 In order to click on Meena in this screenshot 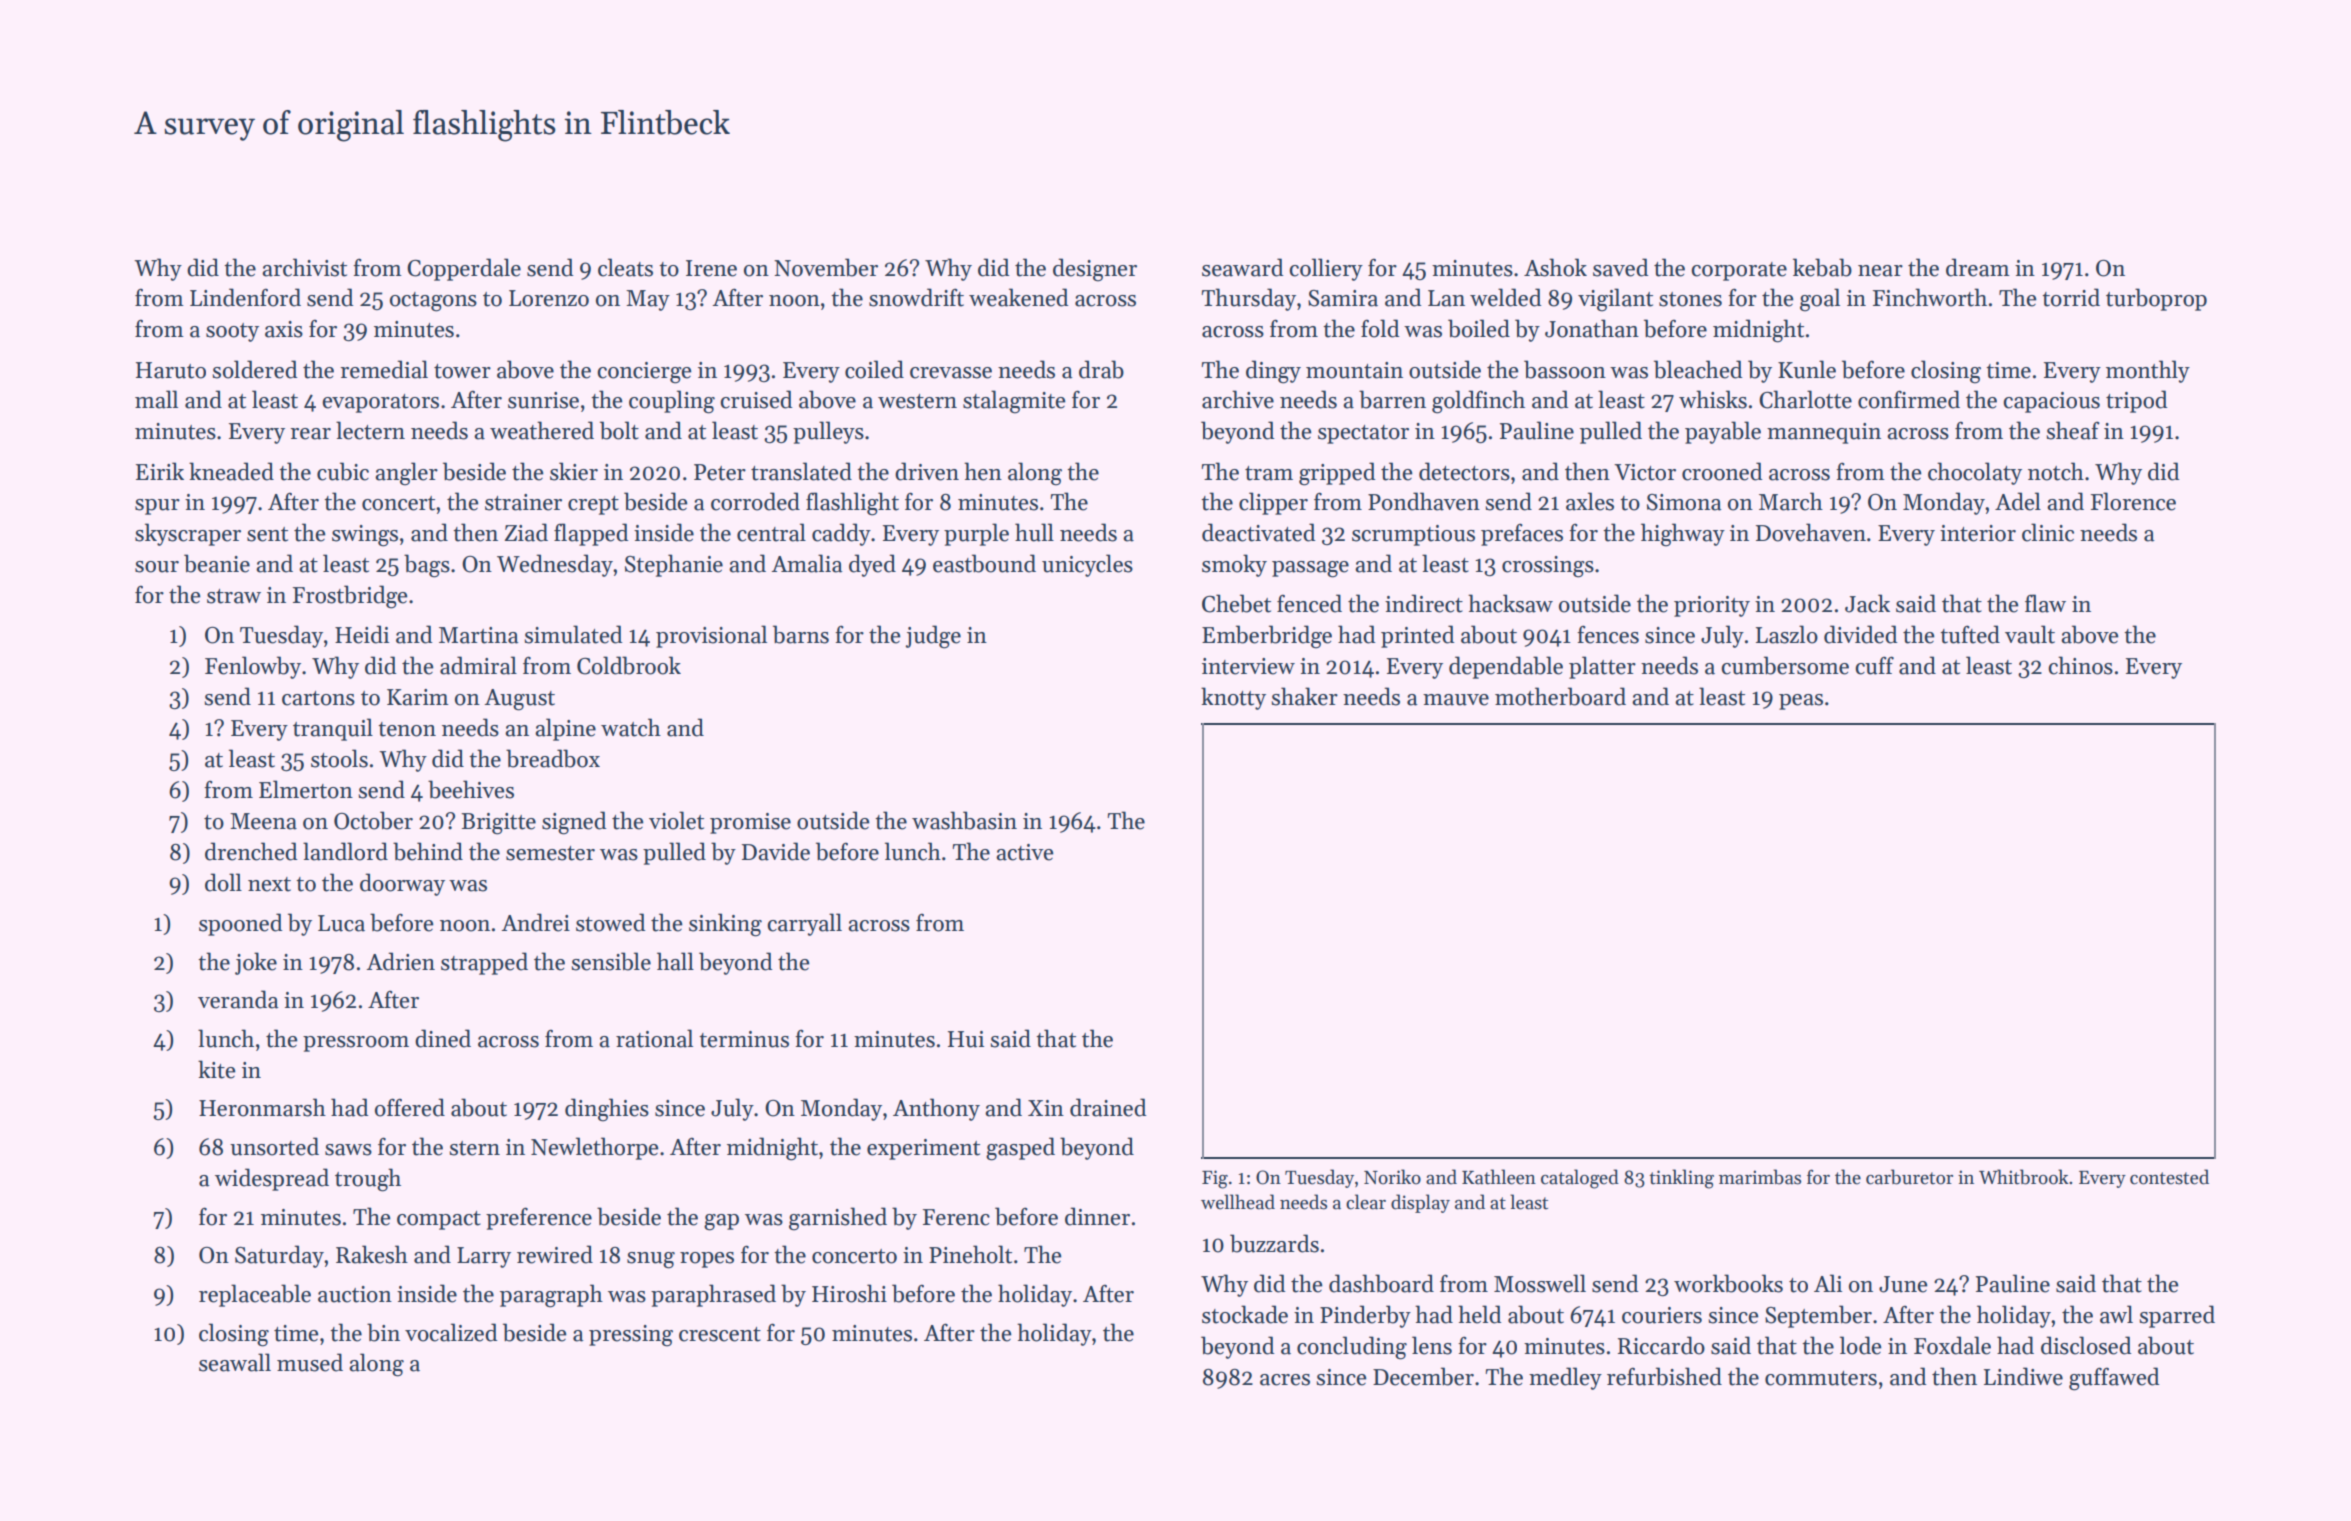, I will do `click(263, 821)`.
